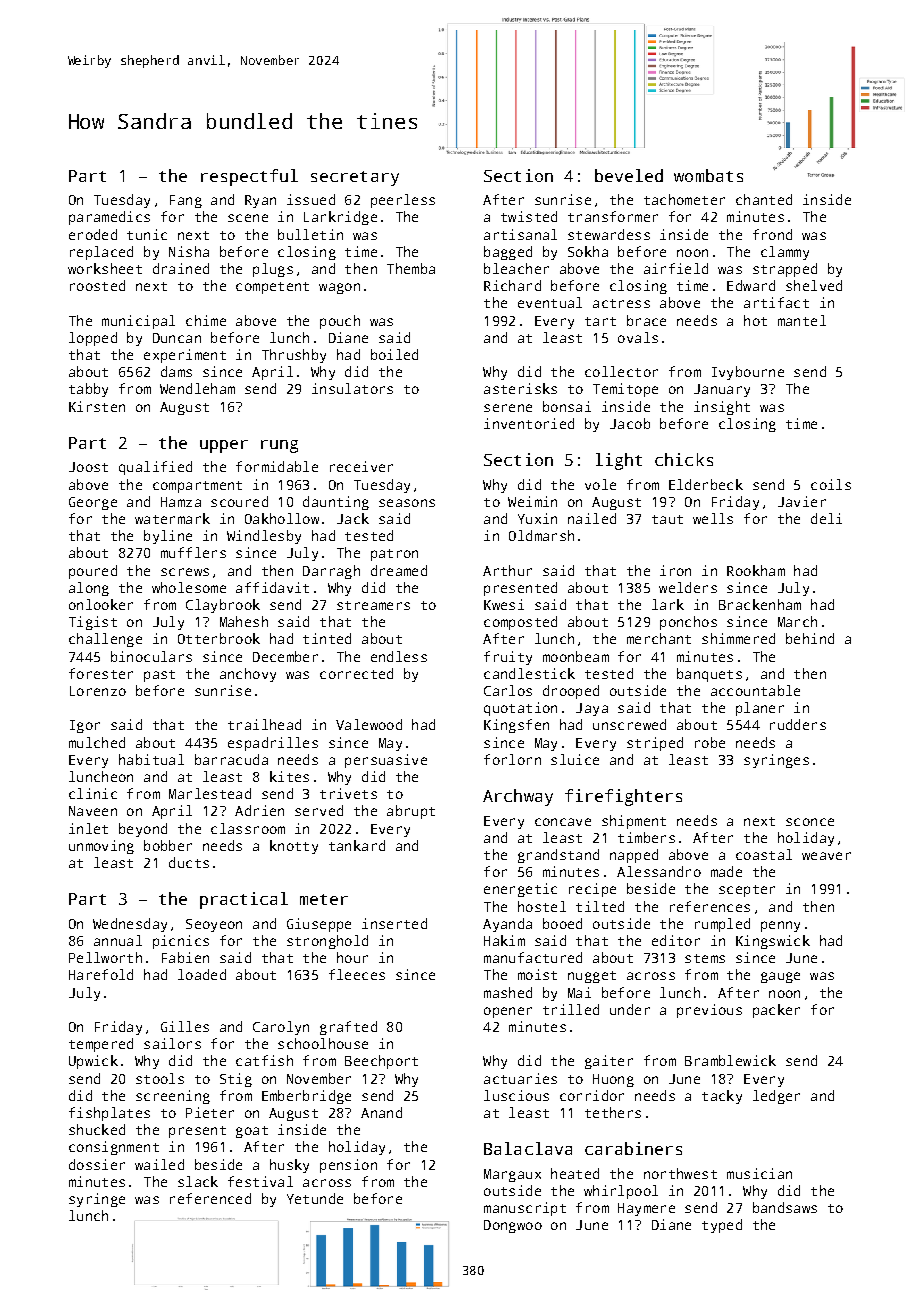  Describe the element at coordinates (708, 175) in the screenshot. I see `wombats` at that location.
